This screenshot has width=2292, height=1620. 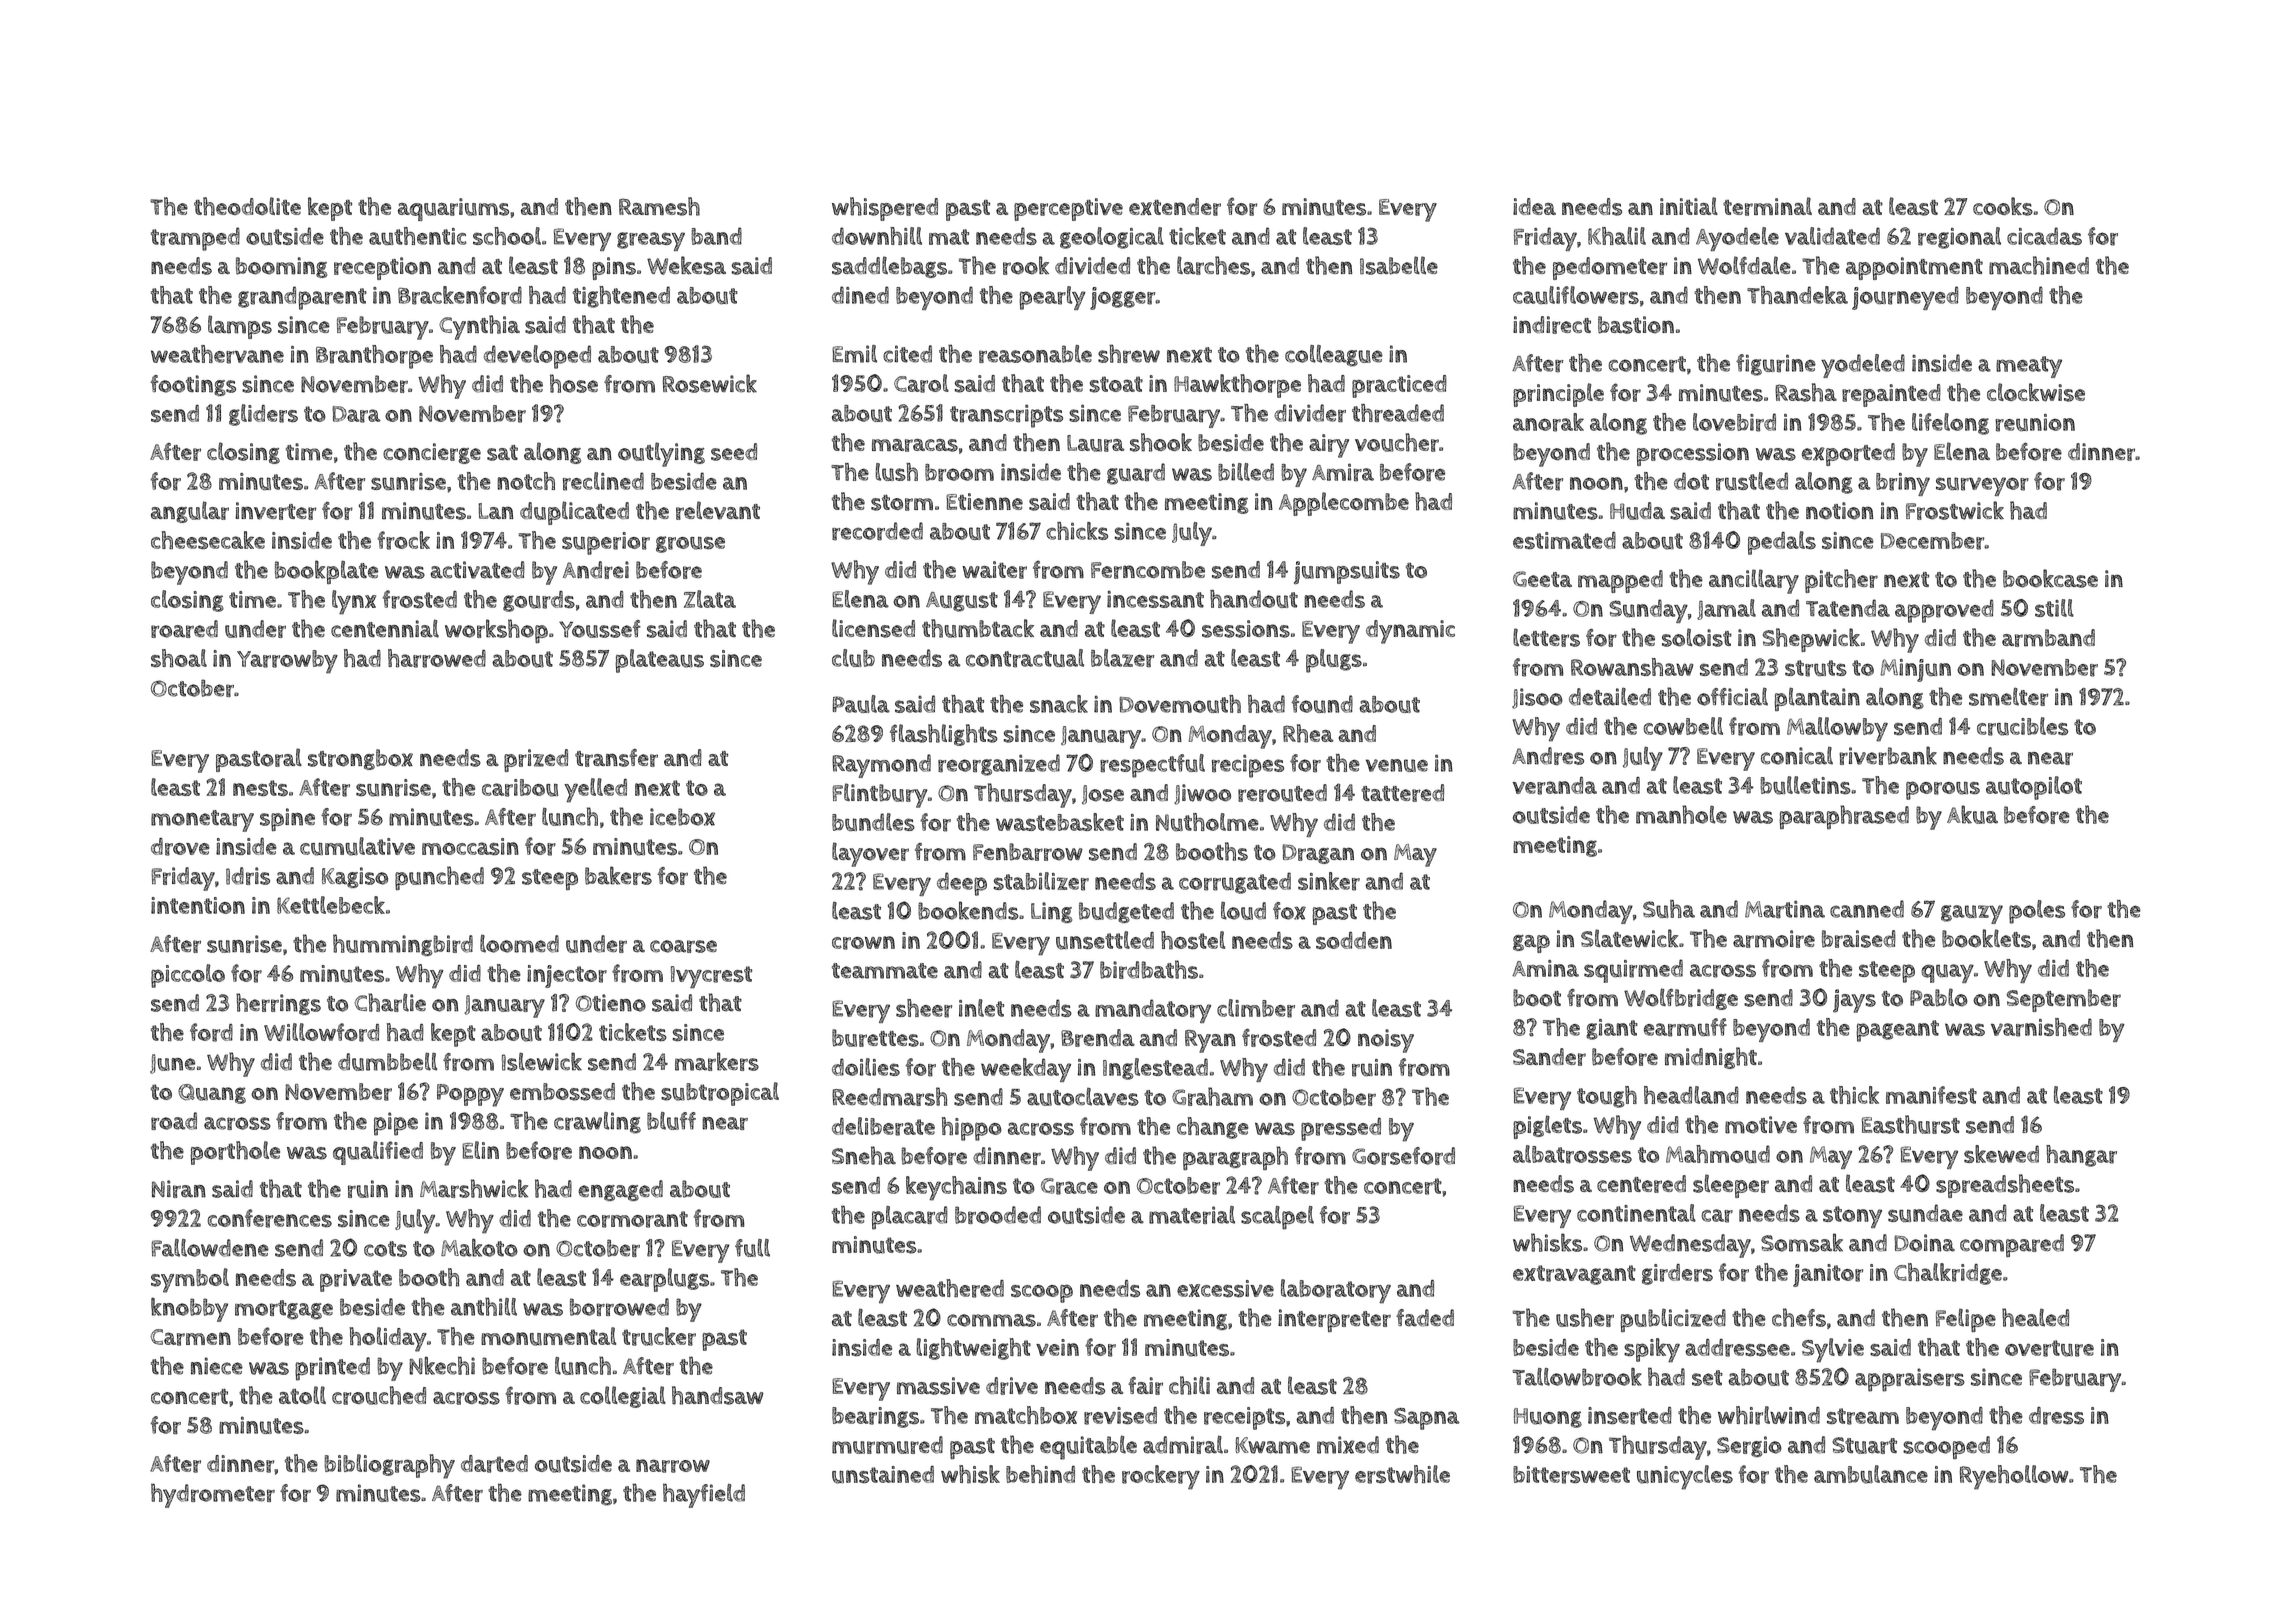 I want to click on briny, so click(x=1903, y=484).
